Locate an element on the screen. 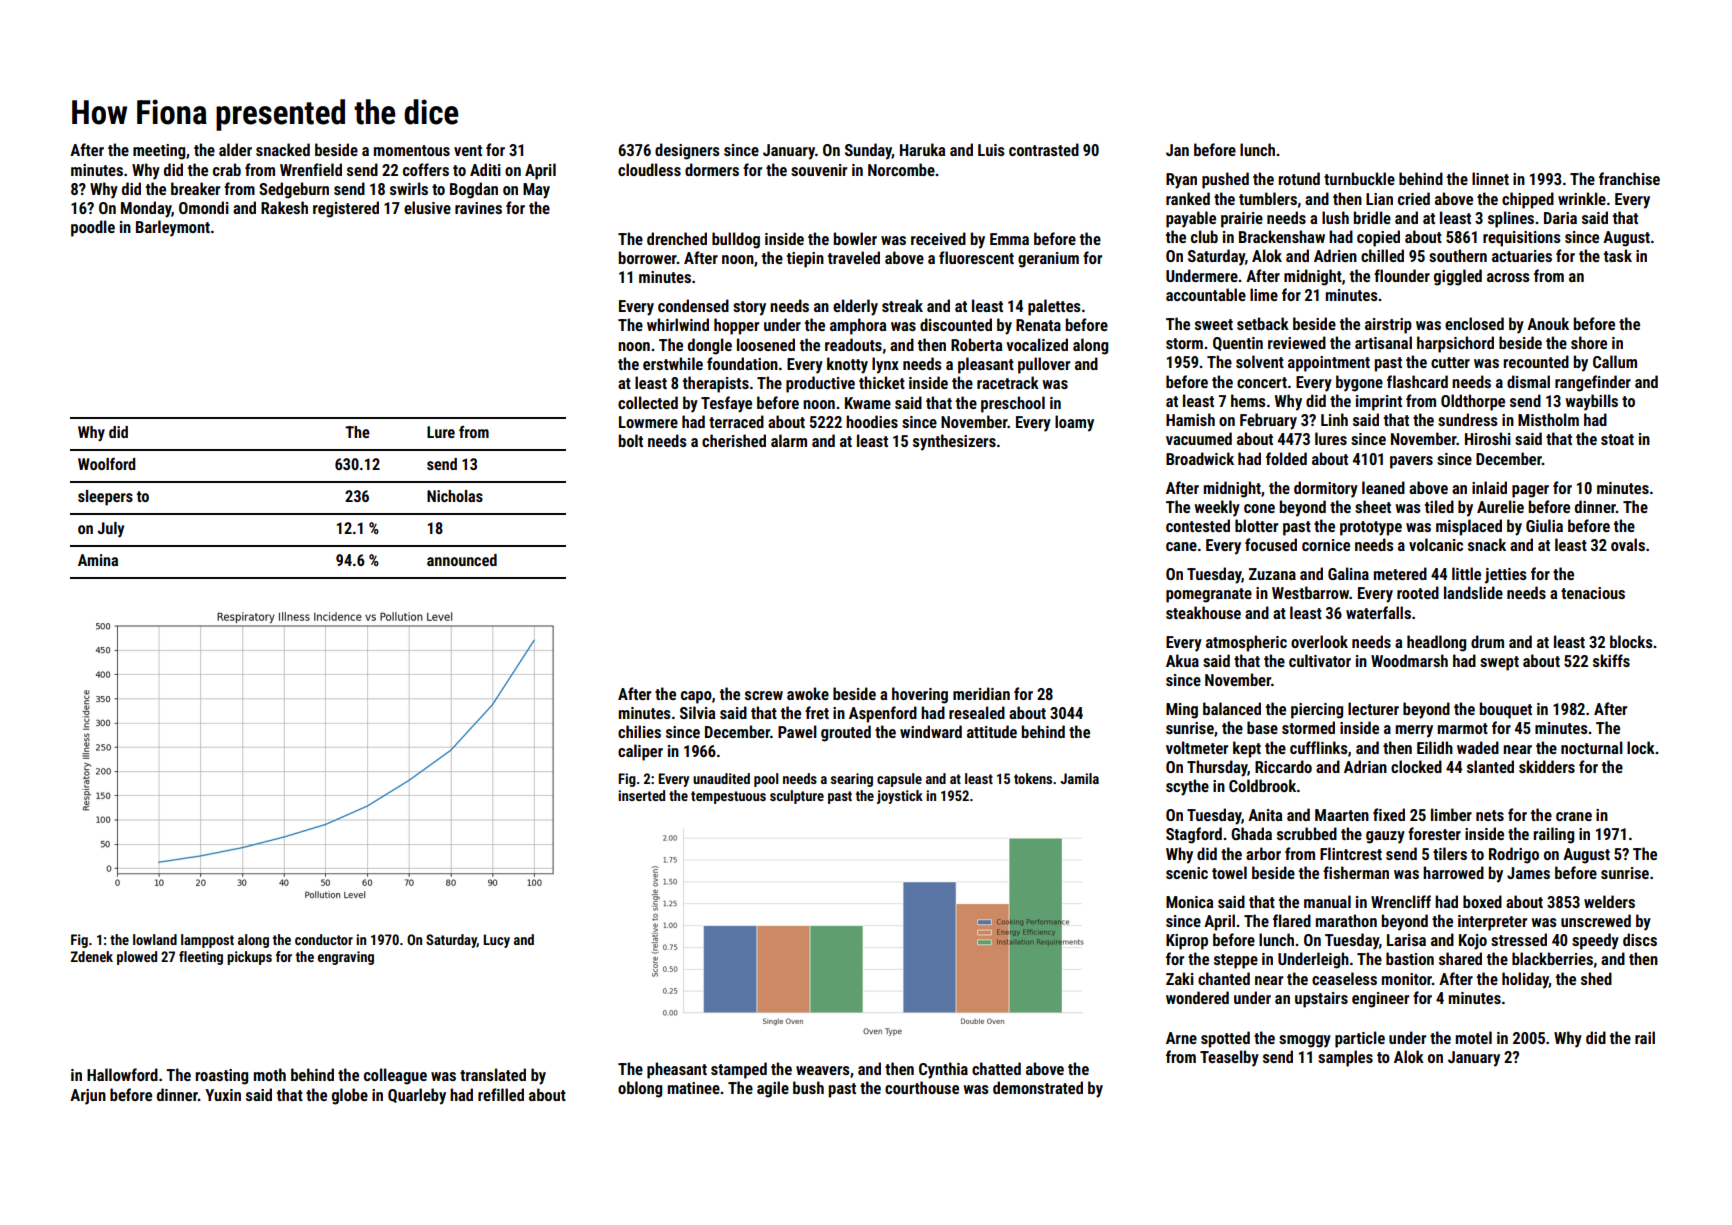 The image size is (1732, 1225). demonstrated is located at coordinates (1038, 1087).
